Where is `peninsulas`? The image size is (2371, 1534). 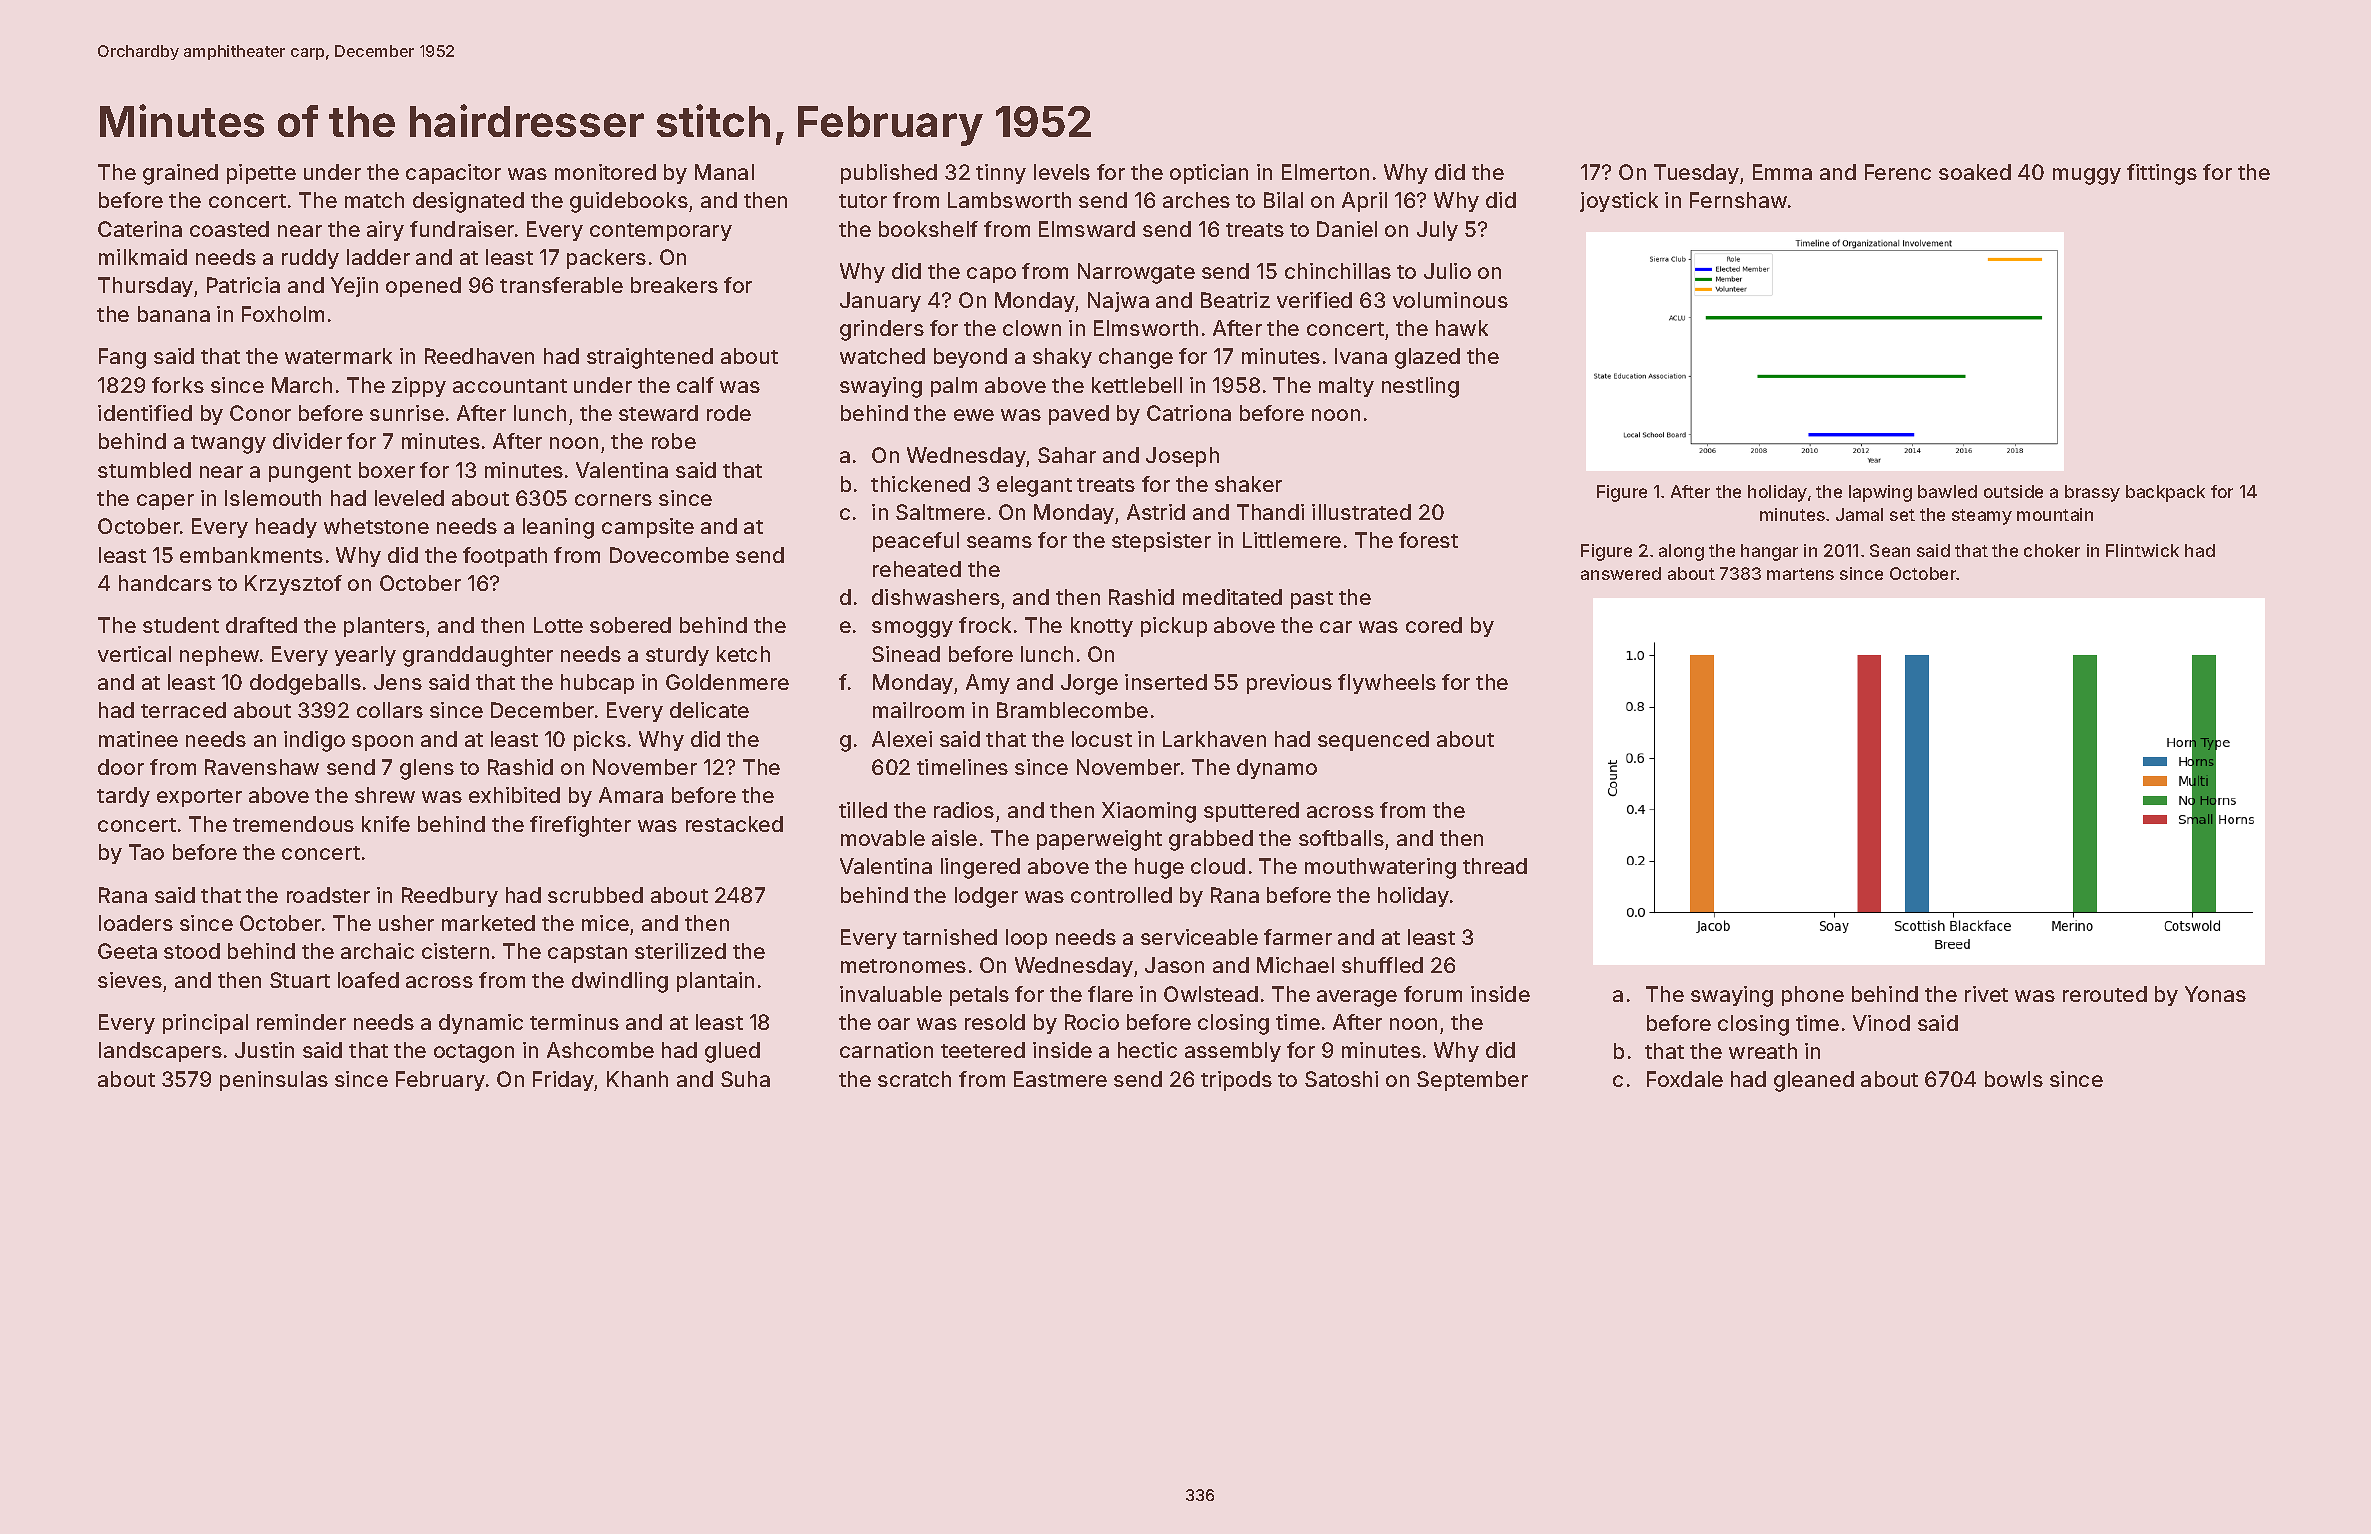
peninsulas is located at coordinates (274, 1081).
